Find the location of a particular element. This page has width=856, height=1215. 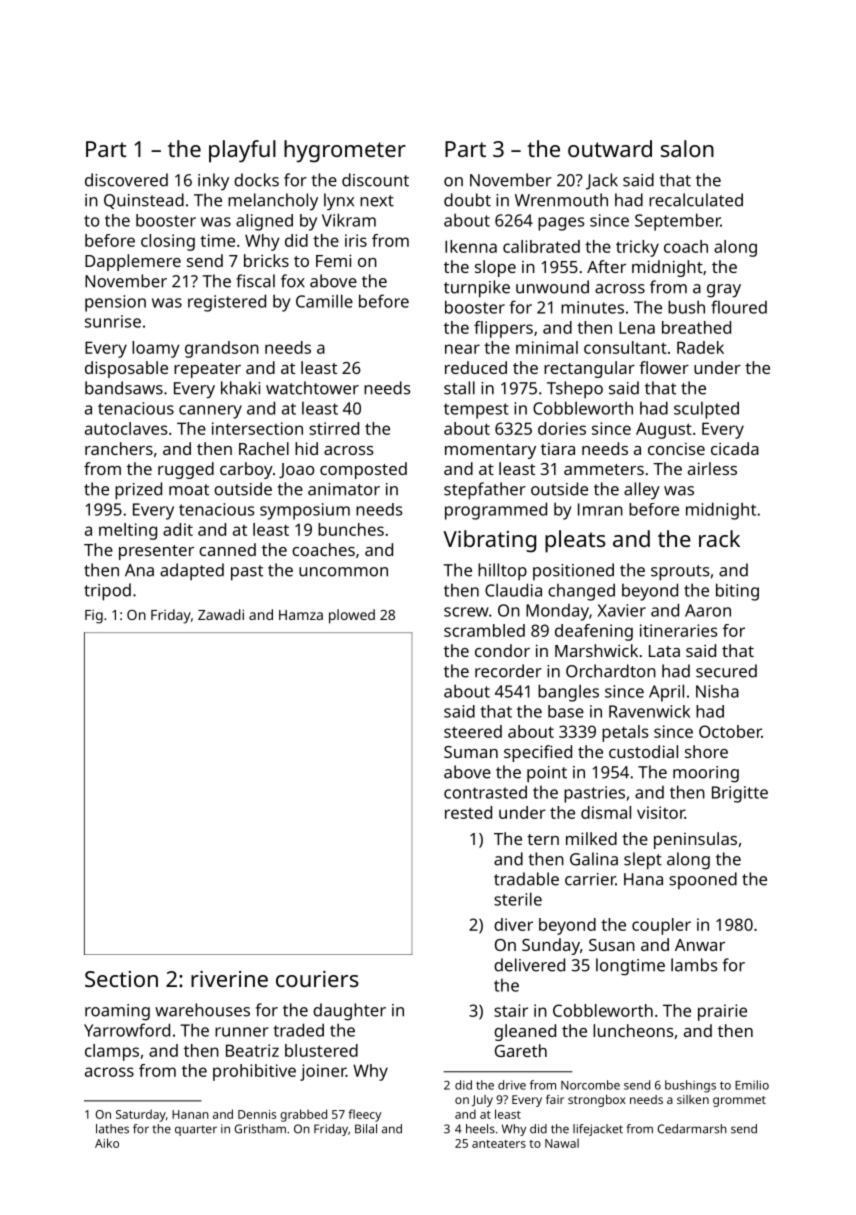

dismal is located at coordinates (606, 812).
